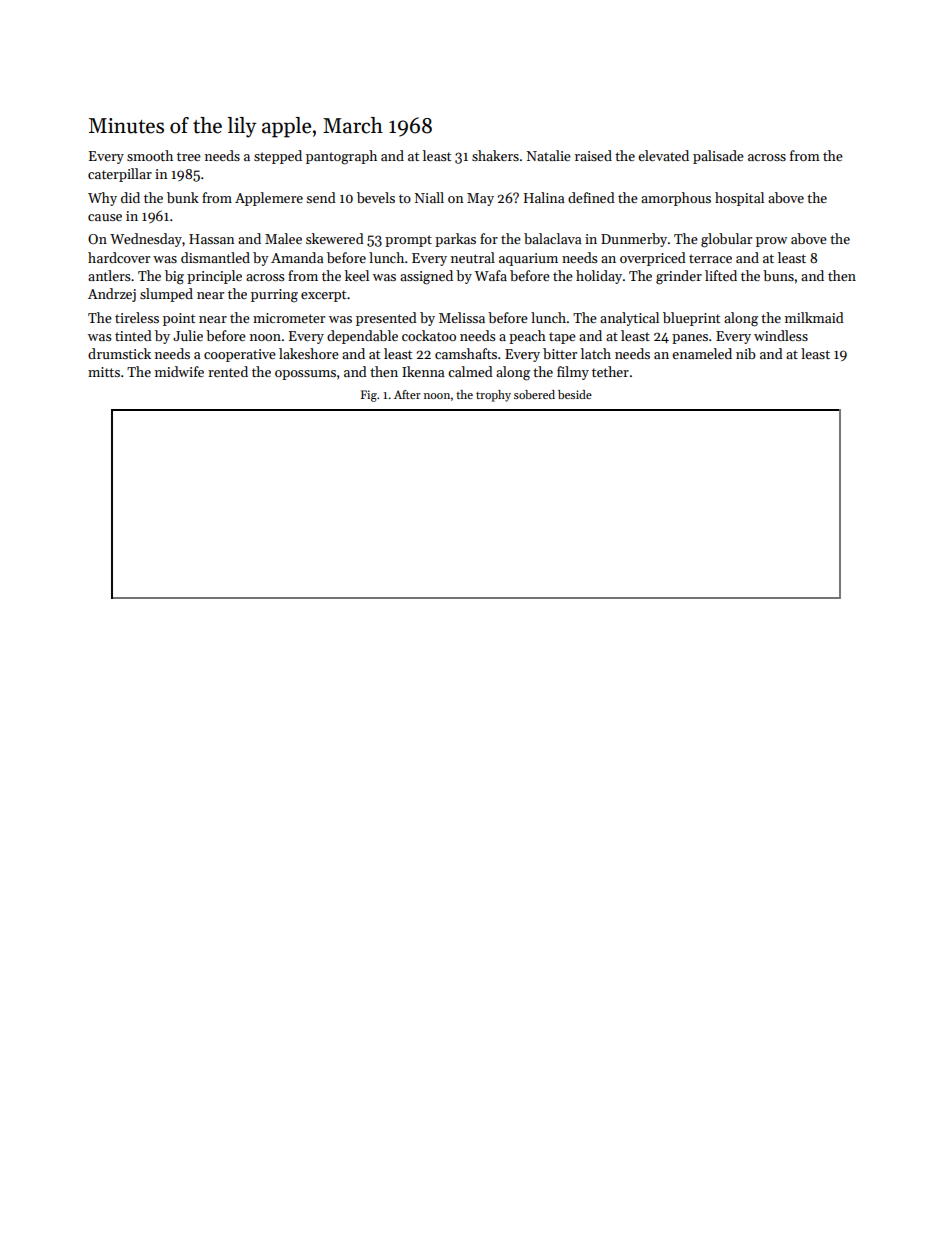 The image size is (952, 1233). What do you see at coordinates (718, 157) in the screenshot?
I see `palisade` at bounding box center [718, 157].
